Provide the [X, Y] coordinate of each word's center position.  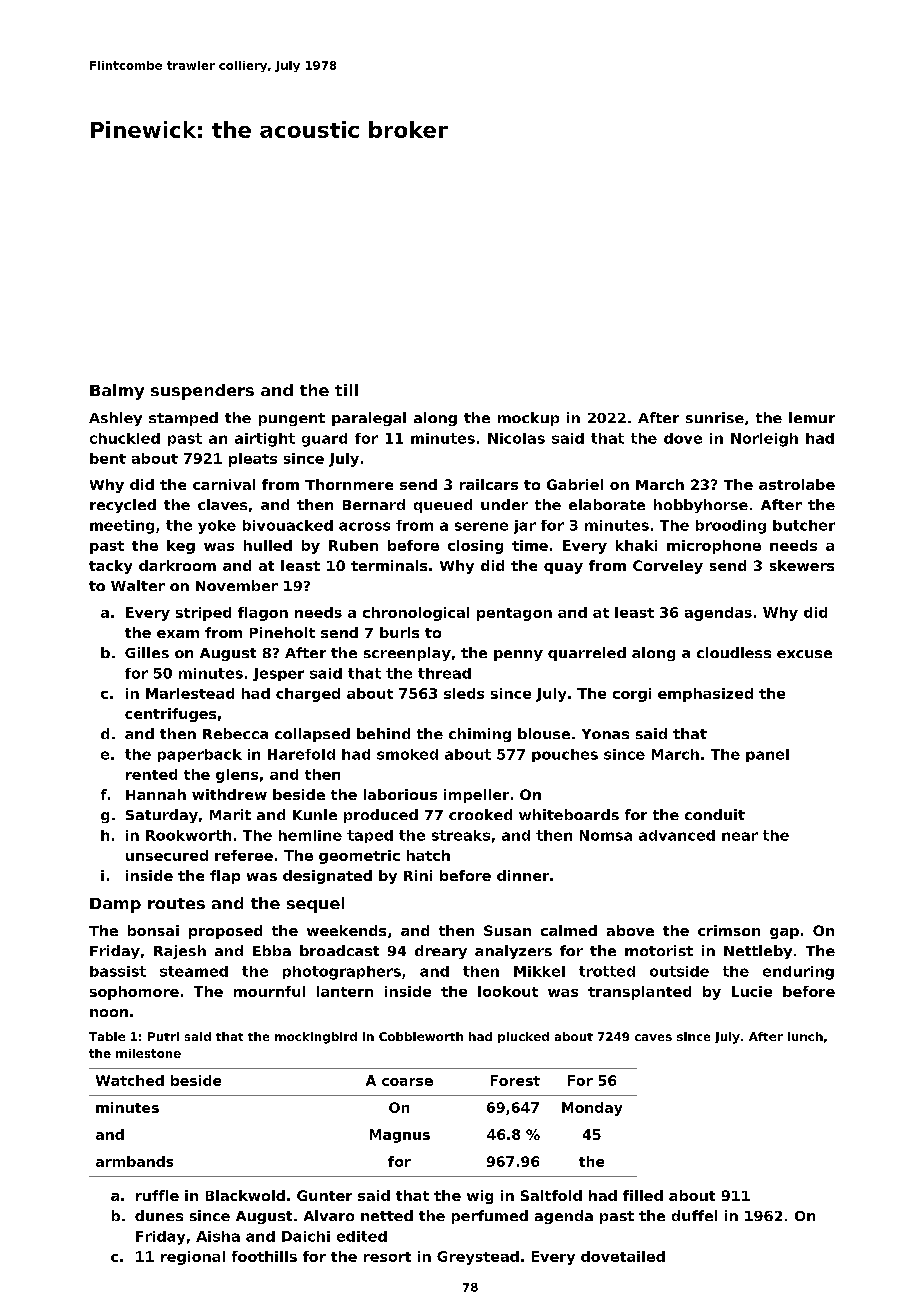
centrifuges [170, 715]
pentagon [514, 614]
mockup [528, 419]
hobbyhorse [701, 506]
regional [193, 1258]
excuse [804, 654]
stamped [183, 419]
